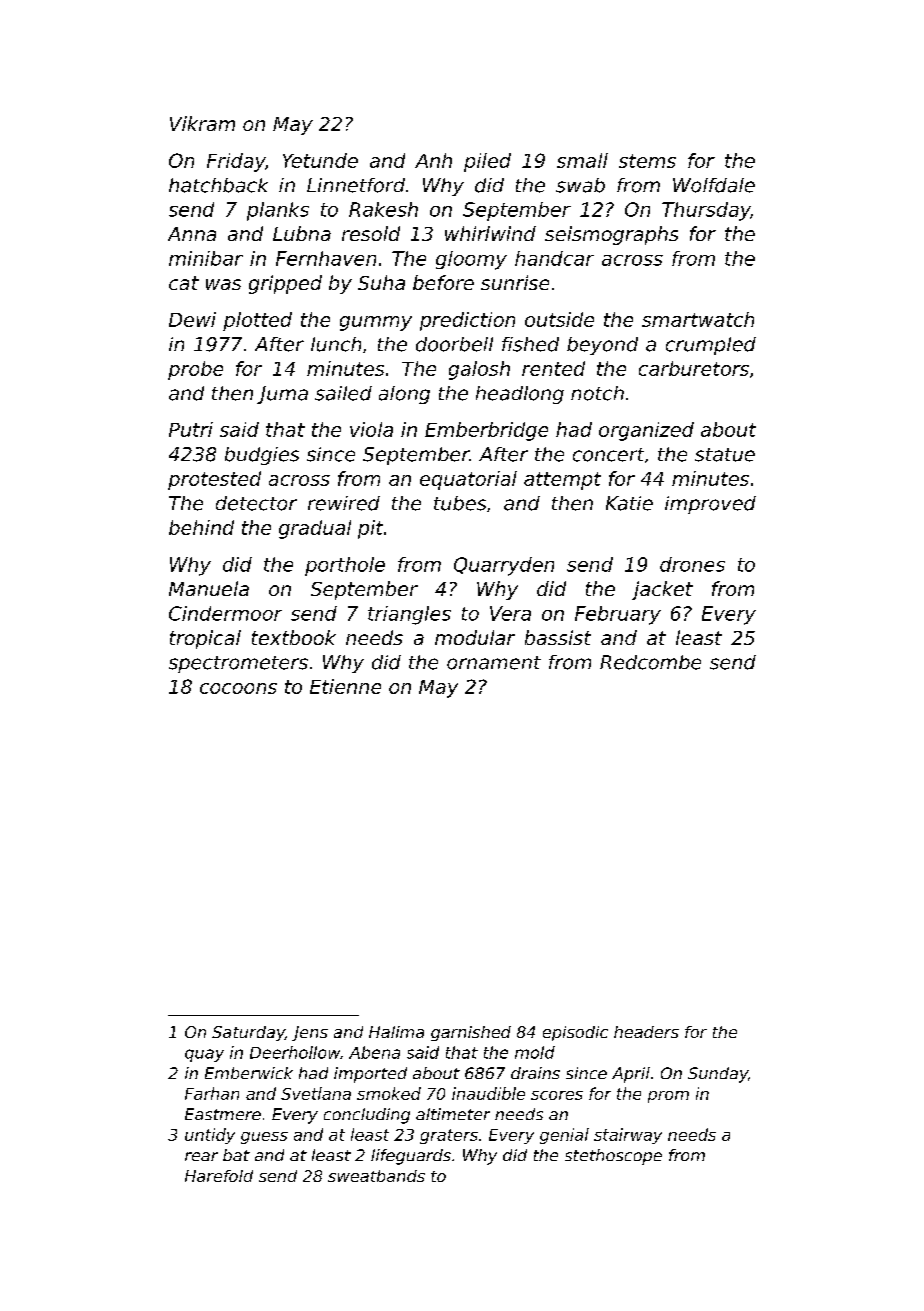  I want to click on viola, so click(371, 429).
